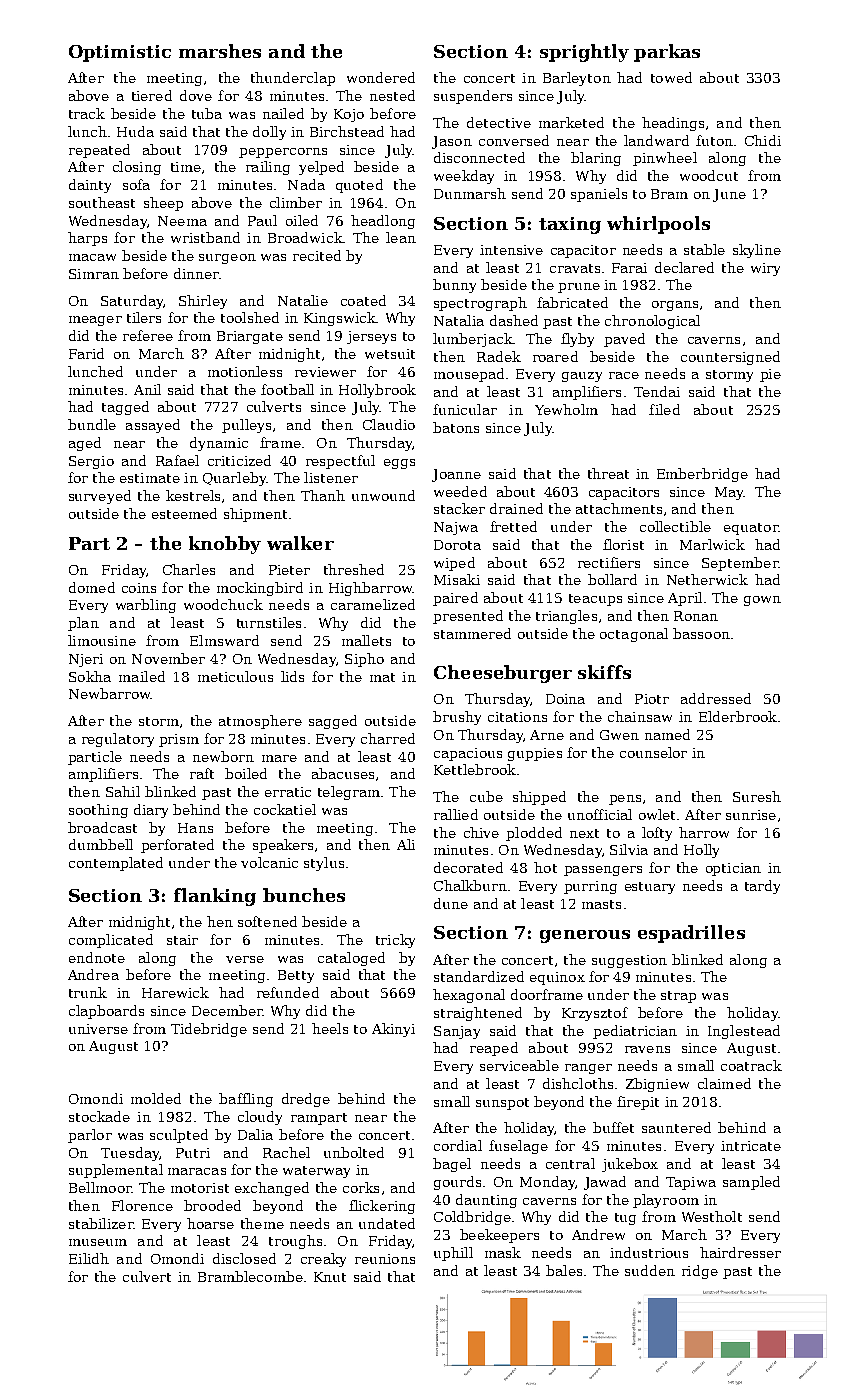 This screenshot has height=1400, width=849. Describe the element at coordinates (667, 53) in the screenshot. I see `parkas` at that location.
